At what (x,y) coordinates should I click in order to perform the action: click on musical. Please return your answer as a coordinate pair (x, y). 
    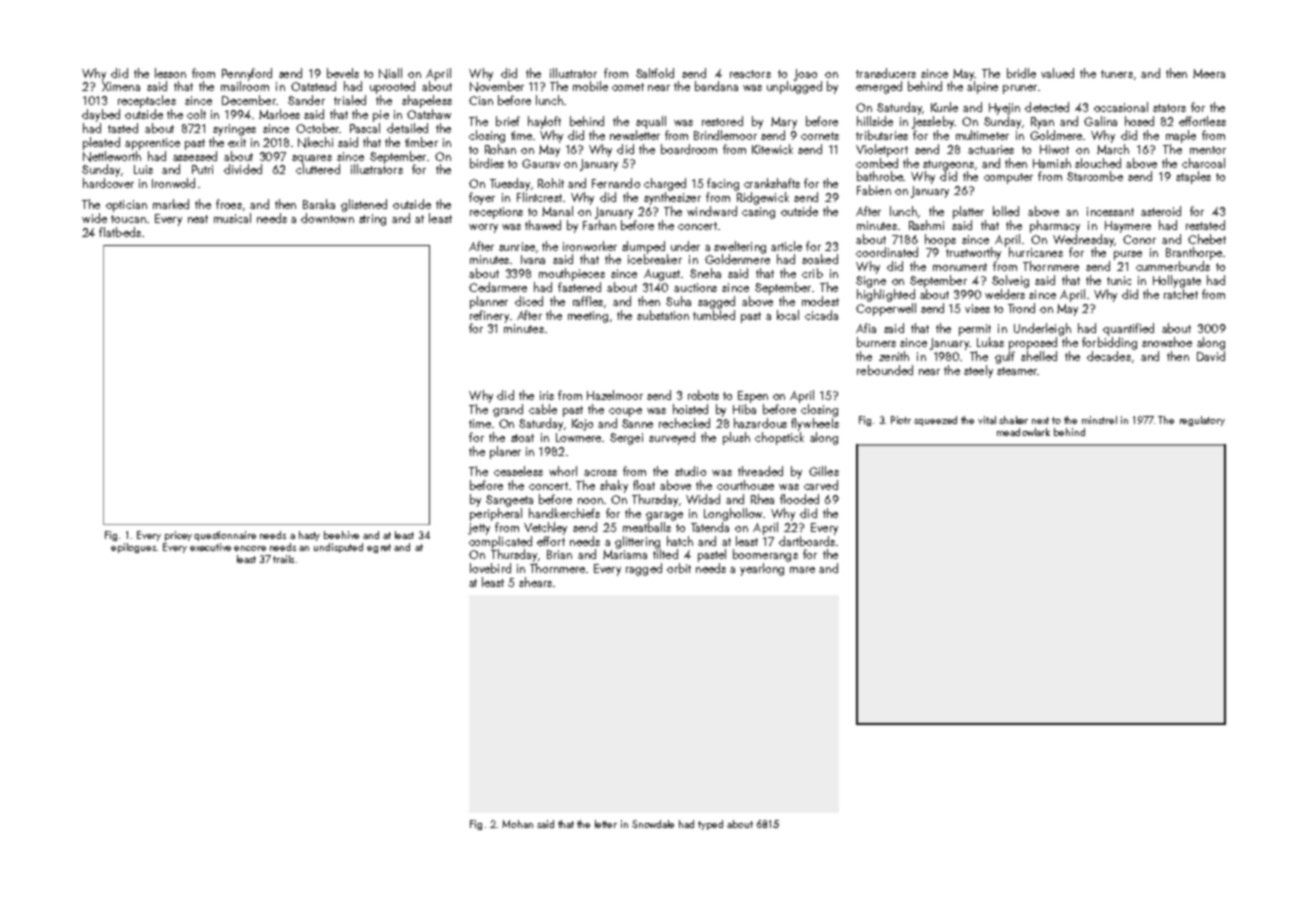
    Looking at the image, I should click on (232, 218).
